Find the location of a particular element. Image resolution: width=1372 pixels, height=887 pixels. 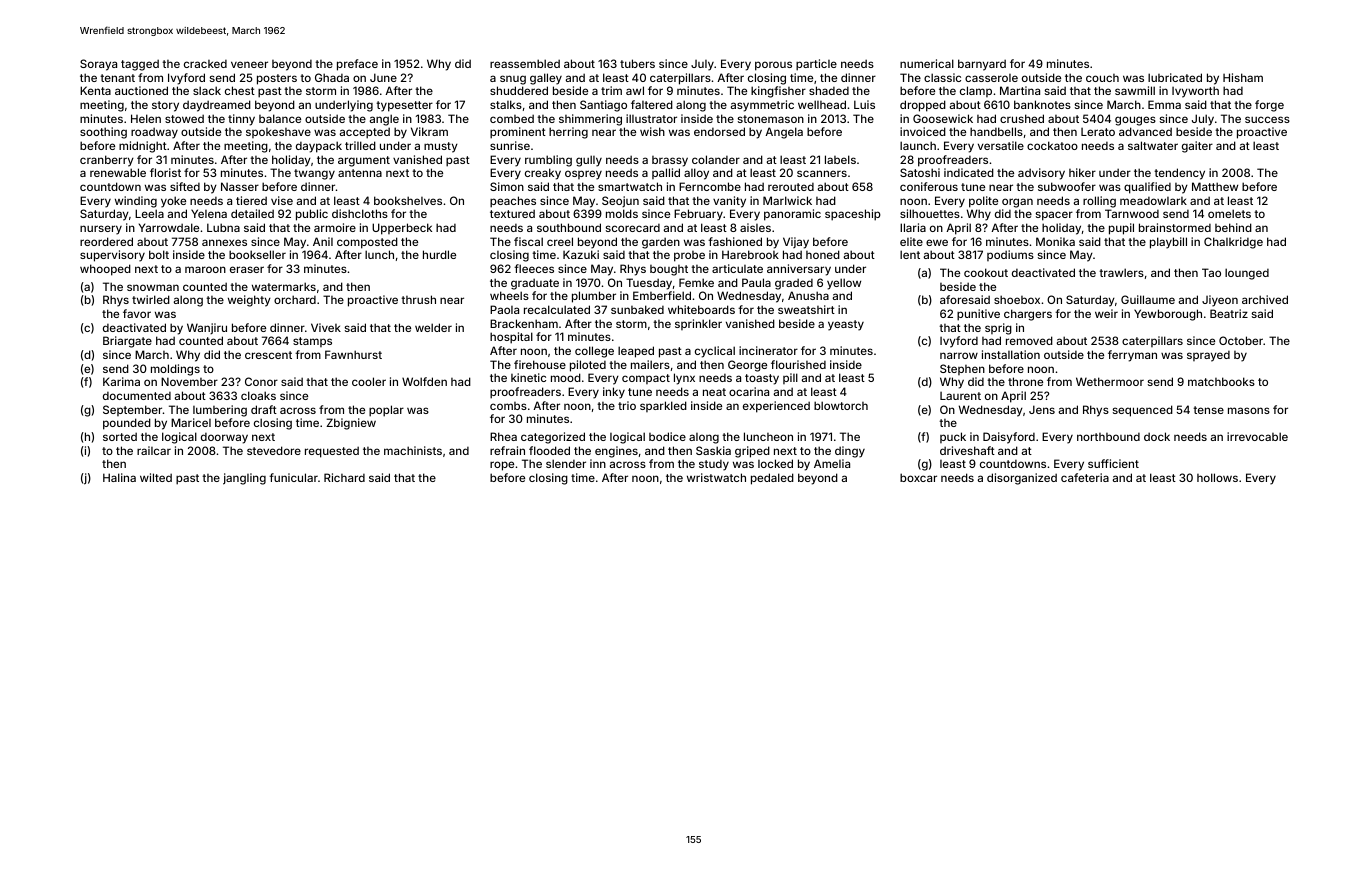

tubers is located at coordinates (637, 63).
